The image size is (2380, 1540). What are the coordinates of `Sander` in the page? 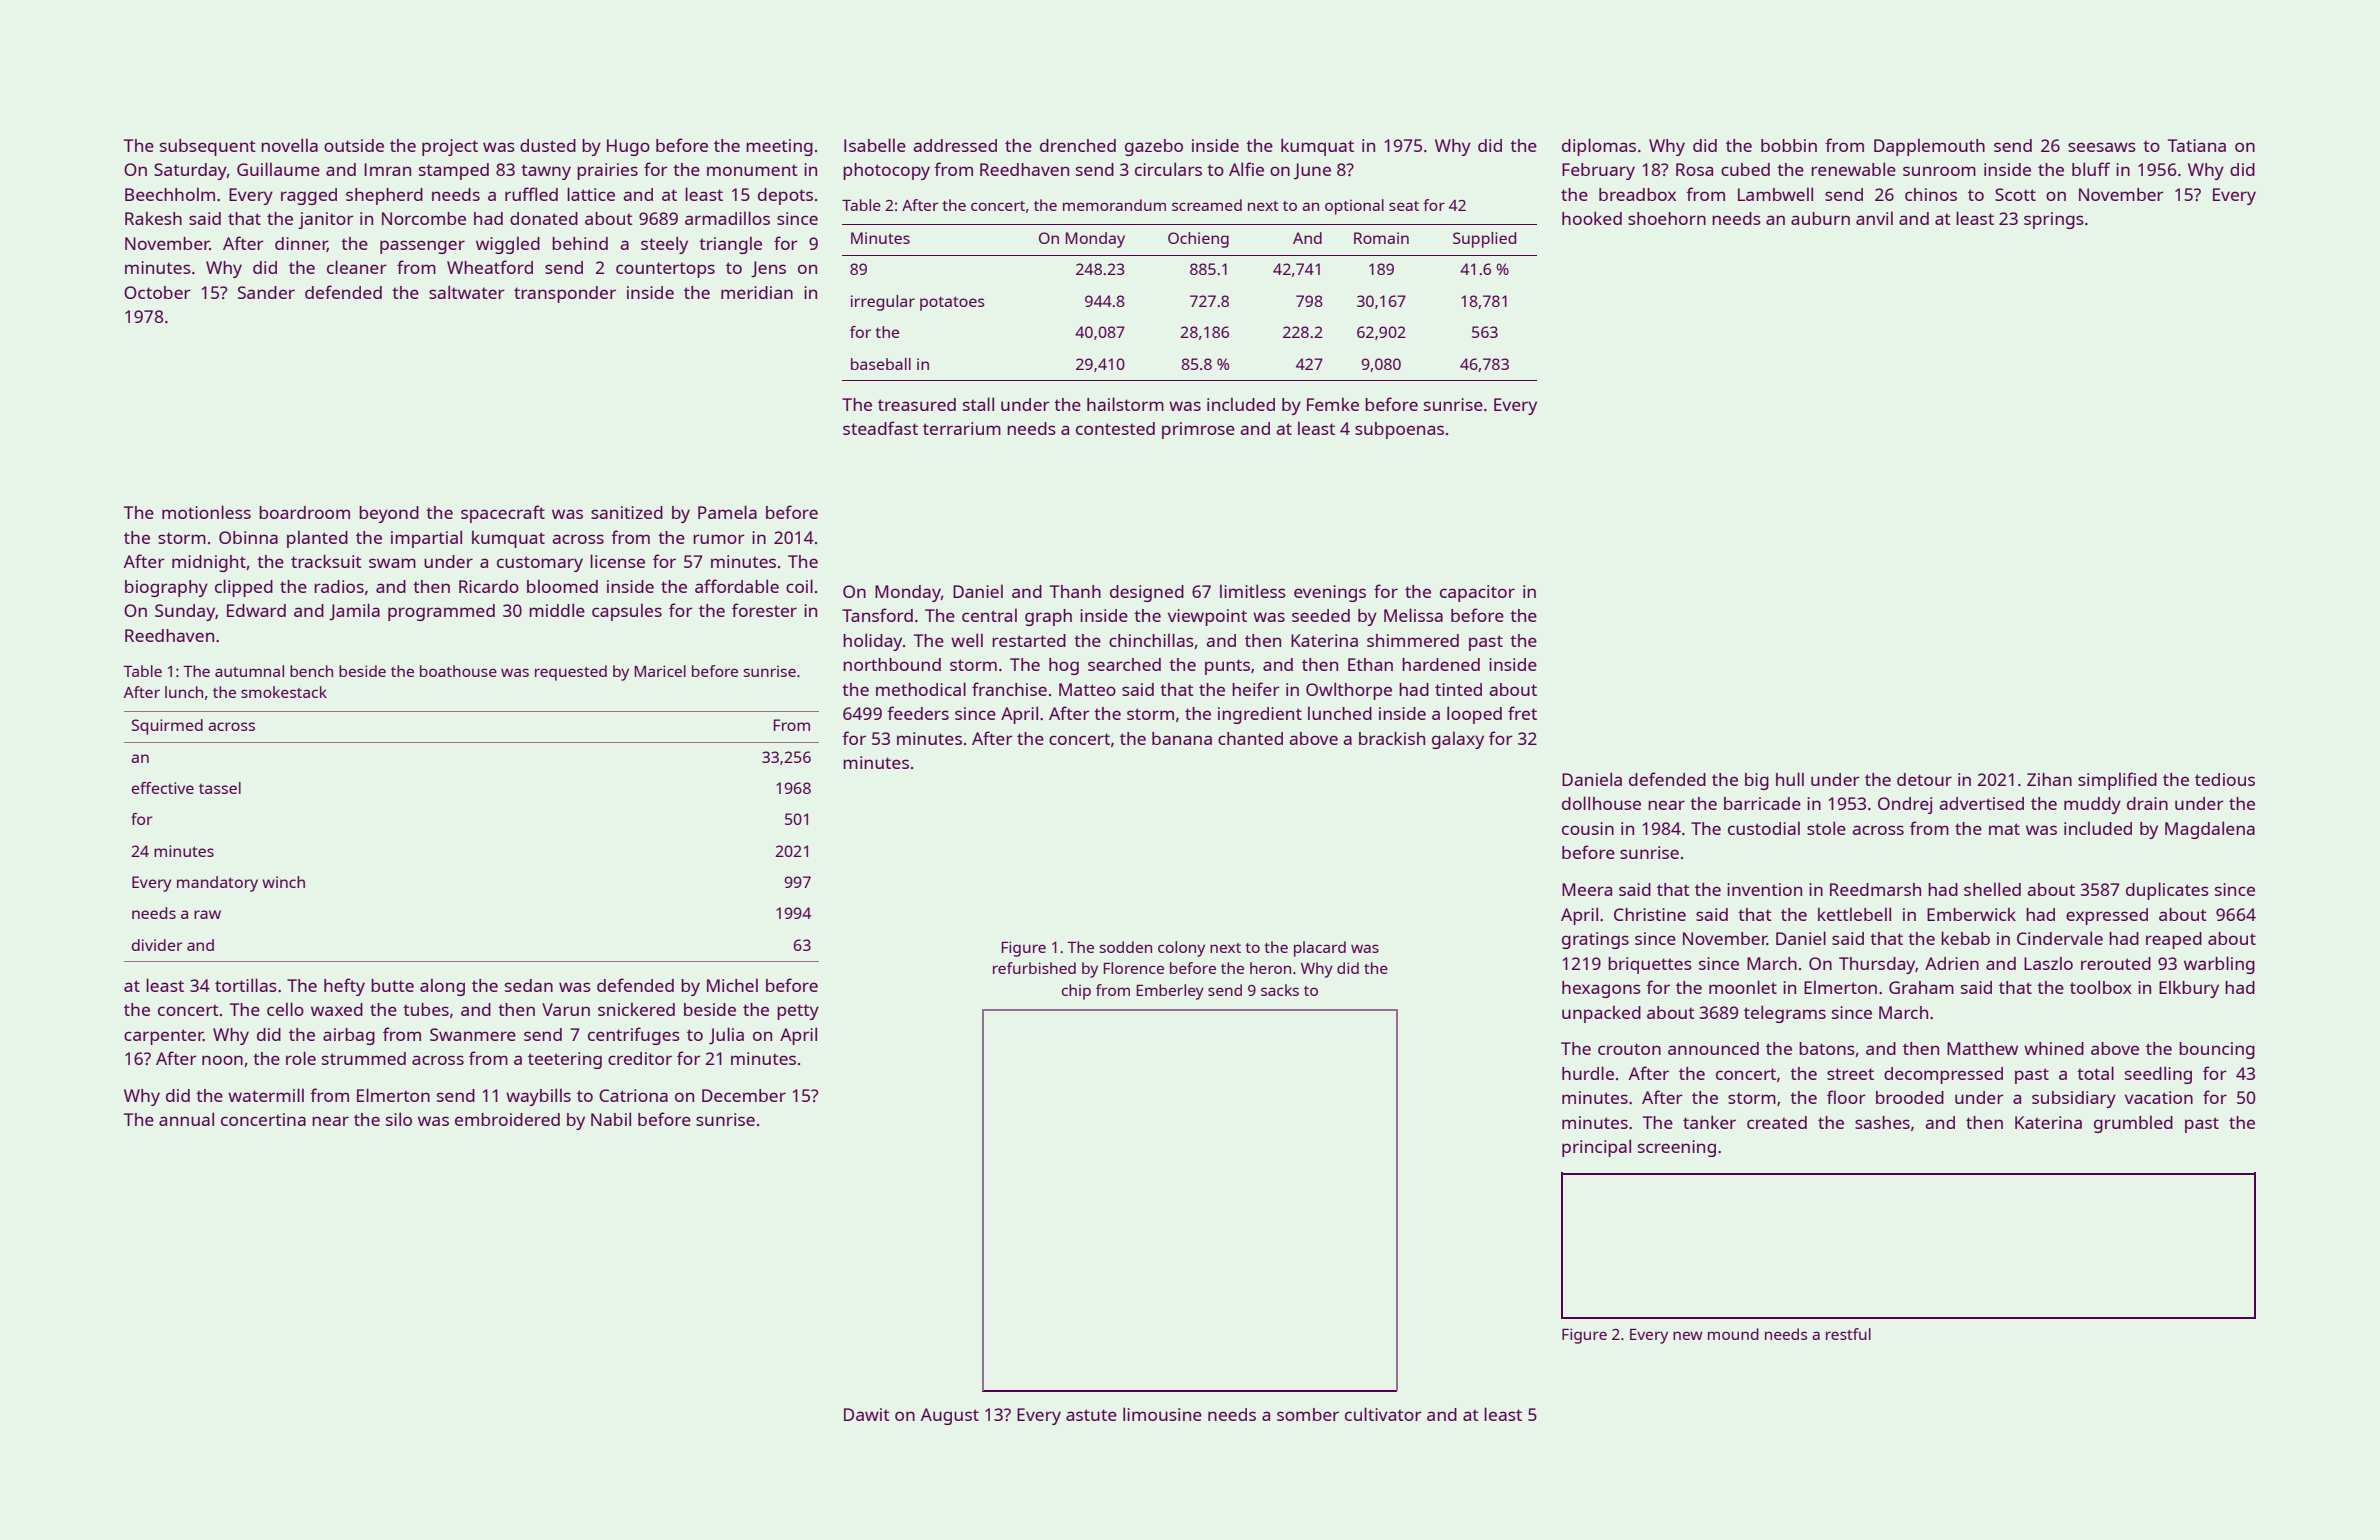 It's located at (266, 292).
